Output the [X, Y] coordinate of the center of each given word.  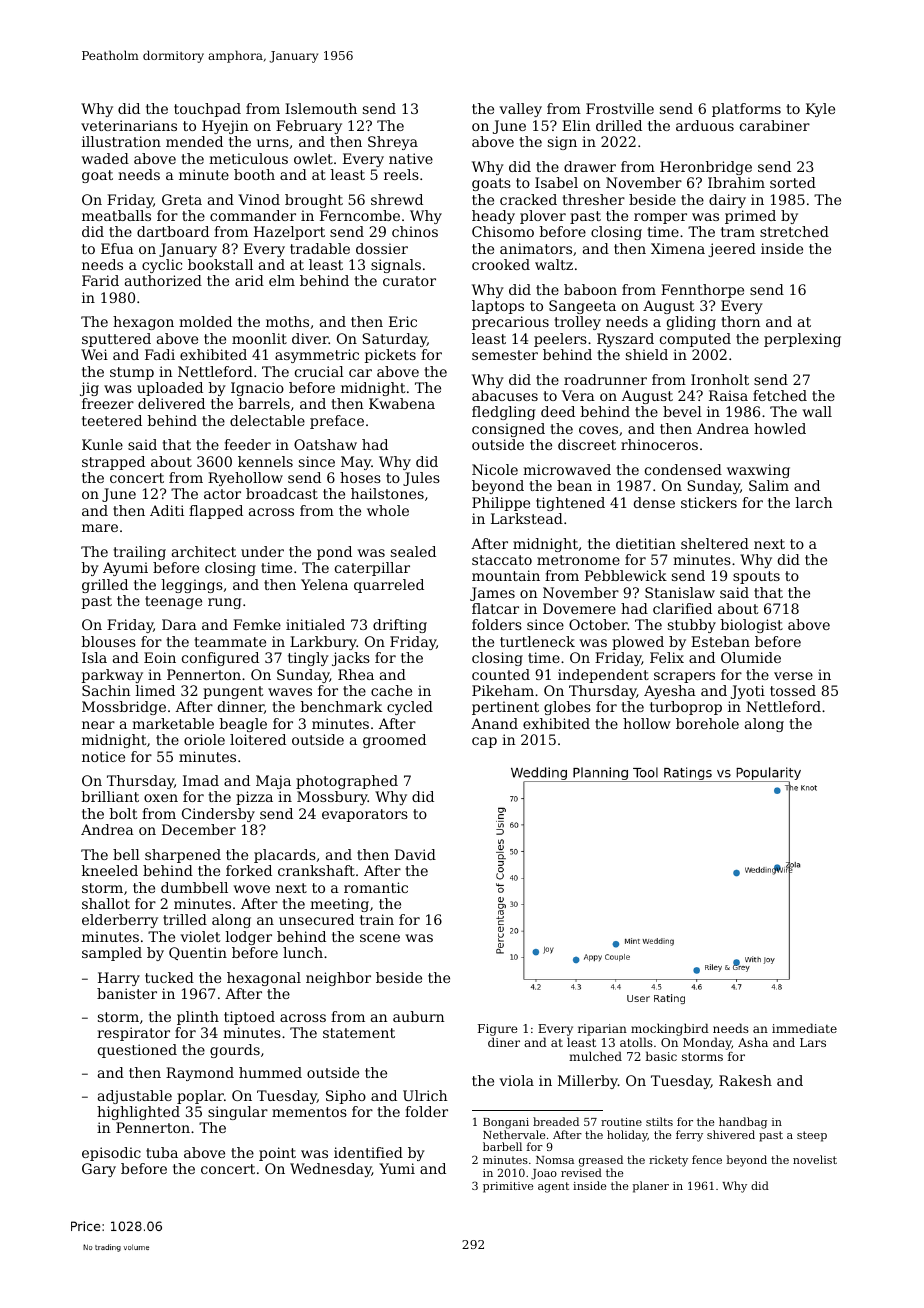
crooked [501, 264]
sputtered [116, 340]
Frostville [620, 108]
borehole [707, 723]
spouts [756, 577]
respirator [133, 1034]
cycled [410, 708]
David [415, 854]
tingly [308, 659]
